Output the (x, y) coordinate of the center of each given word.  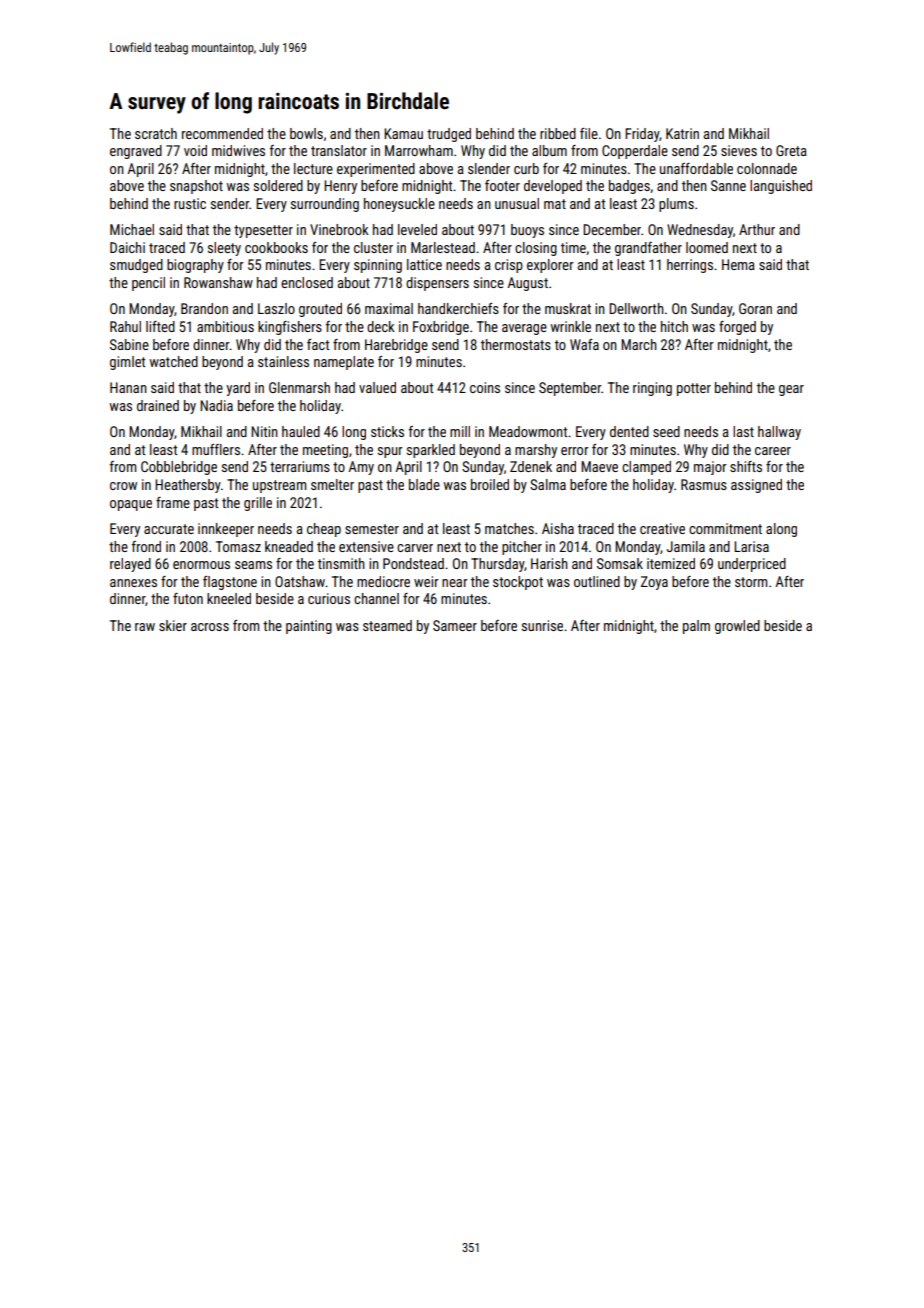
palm (696, 627)
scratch (156, 133)
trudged (449, 135)
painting (309, 627)
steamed (387, 625)
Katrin (682, 133)
